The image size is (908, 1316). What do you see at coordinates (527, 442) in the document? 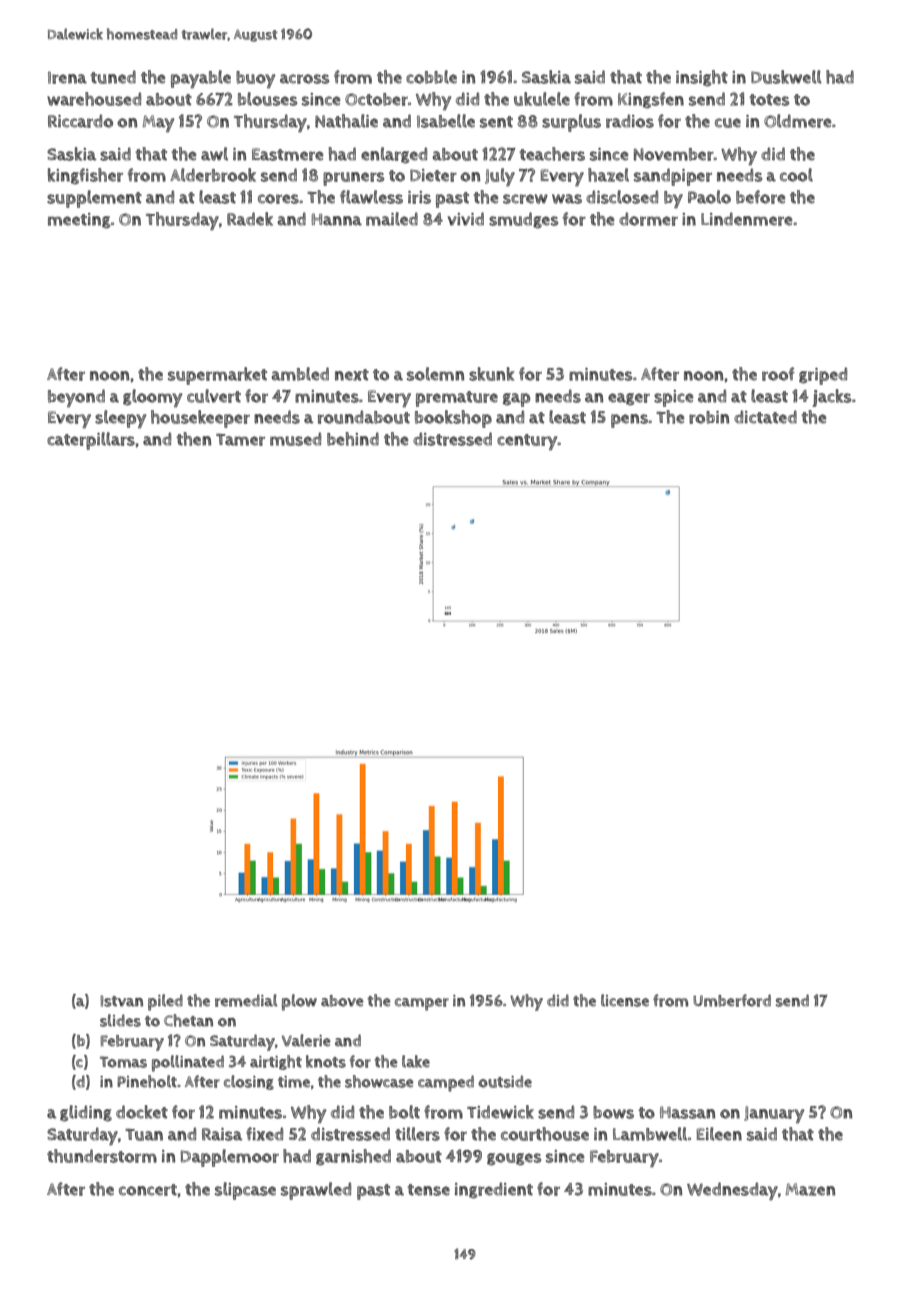
I see `century` at bounding box center [527, 442].
